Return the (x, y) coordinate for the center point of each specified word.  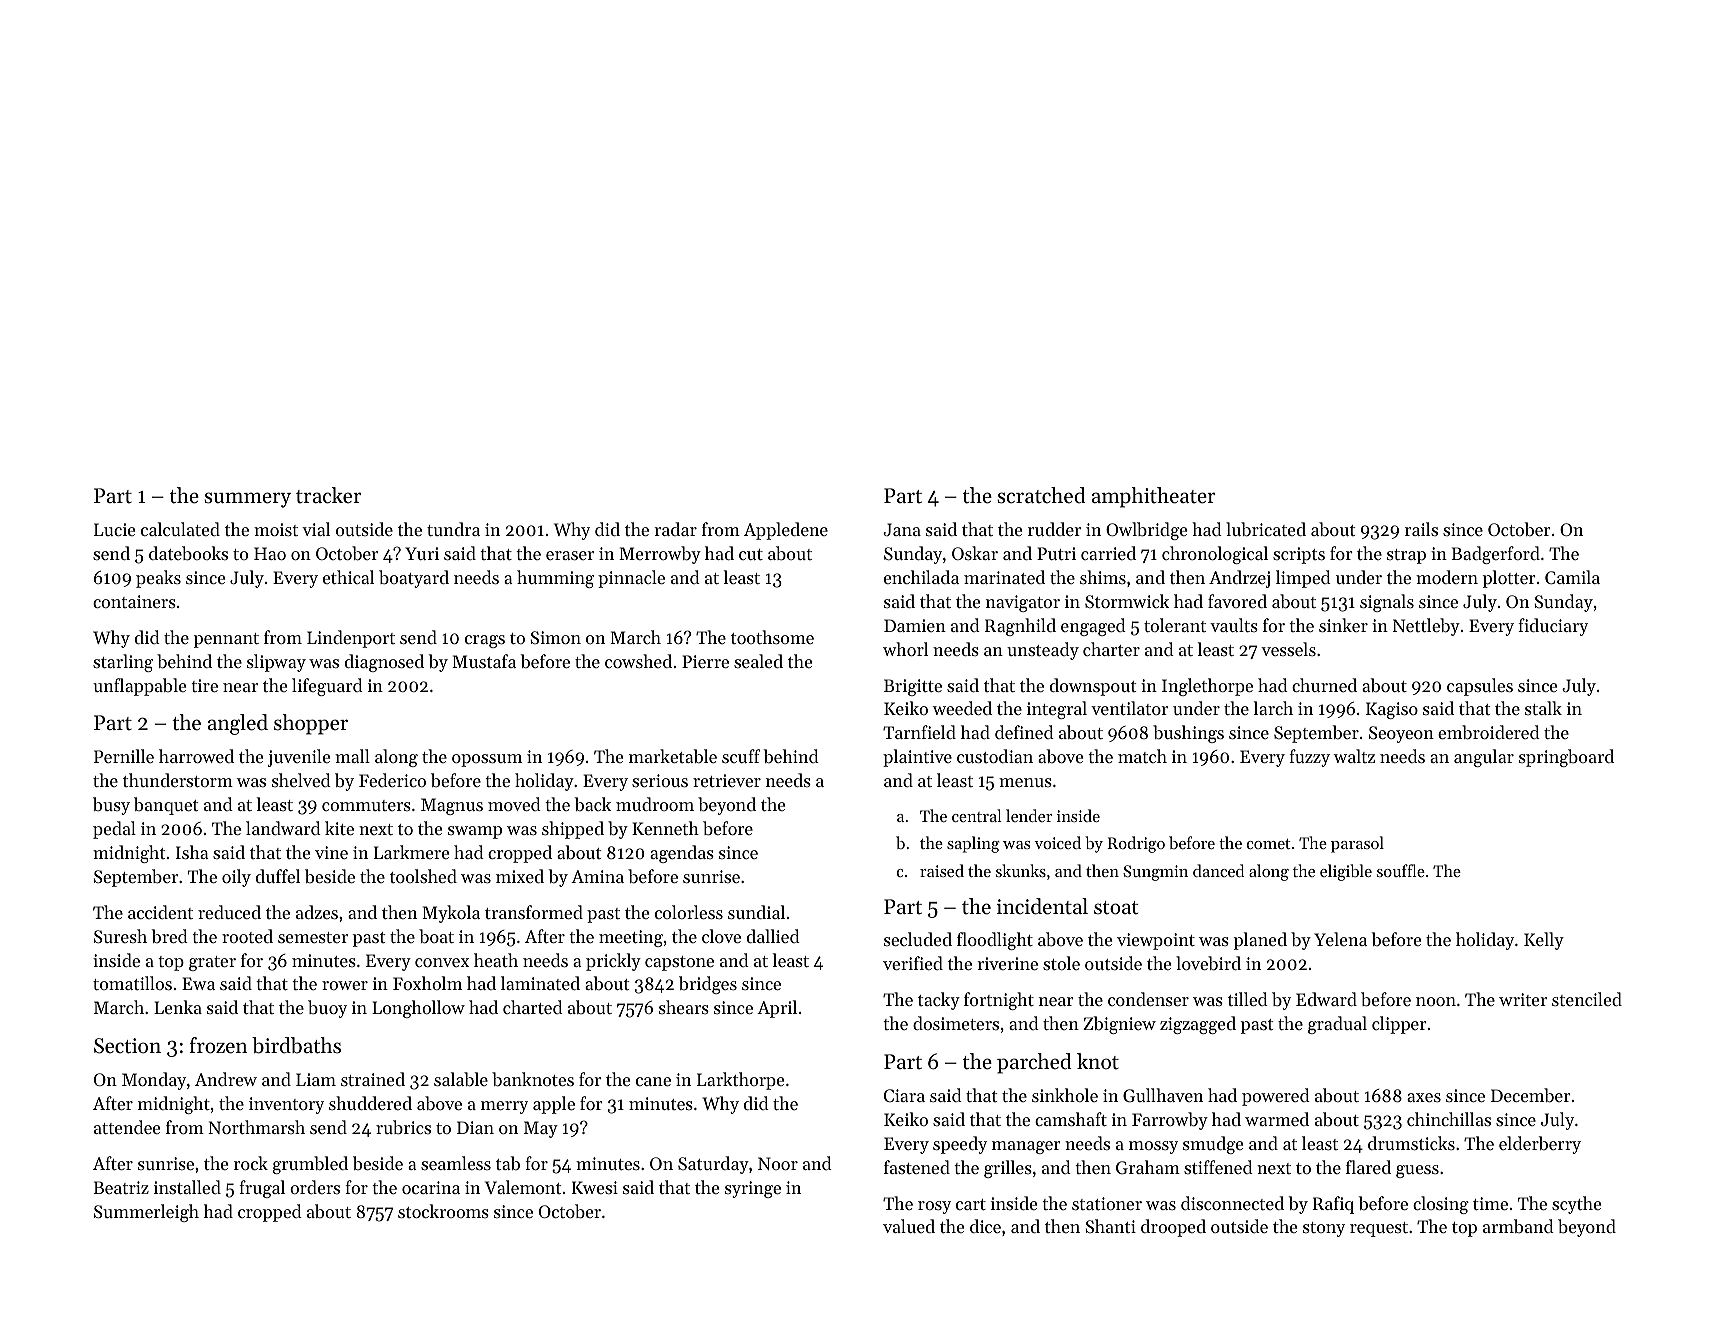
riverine (1007, 963)
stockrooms (443, 1211)
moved (514, 804)
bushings (1188, 734)
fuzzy (1309, 758)
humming (555, 579)
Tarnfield (919, 732)
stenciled (1587, 999)
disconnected (1232, 1203)
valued (909, 1226)
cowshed (638, 661)
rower (345, 985)
